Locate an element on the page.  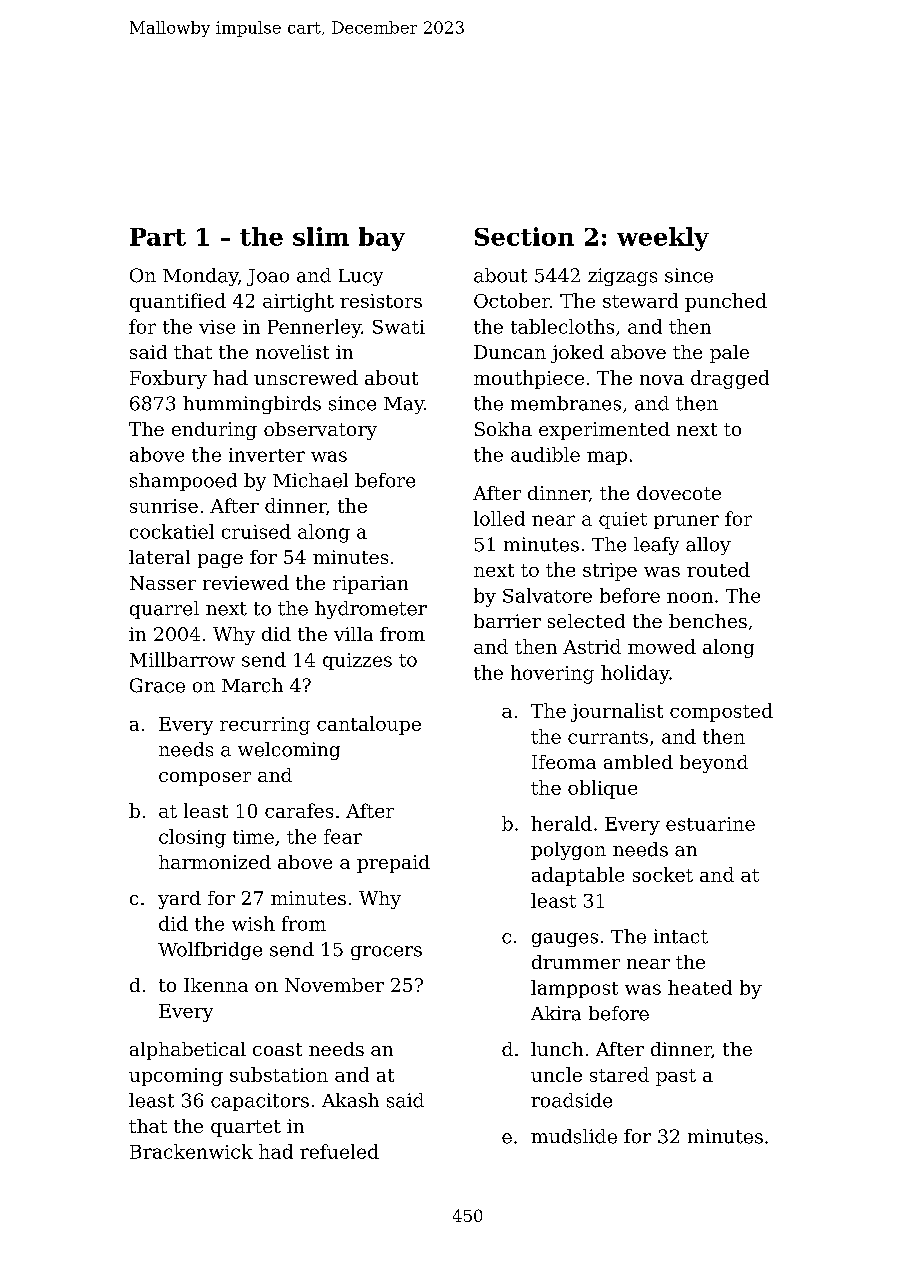
quizzes is located at coordinates (357, 661).
